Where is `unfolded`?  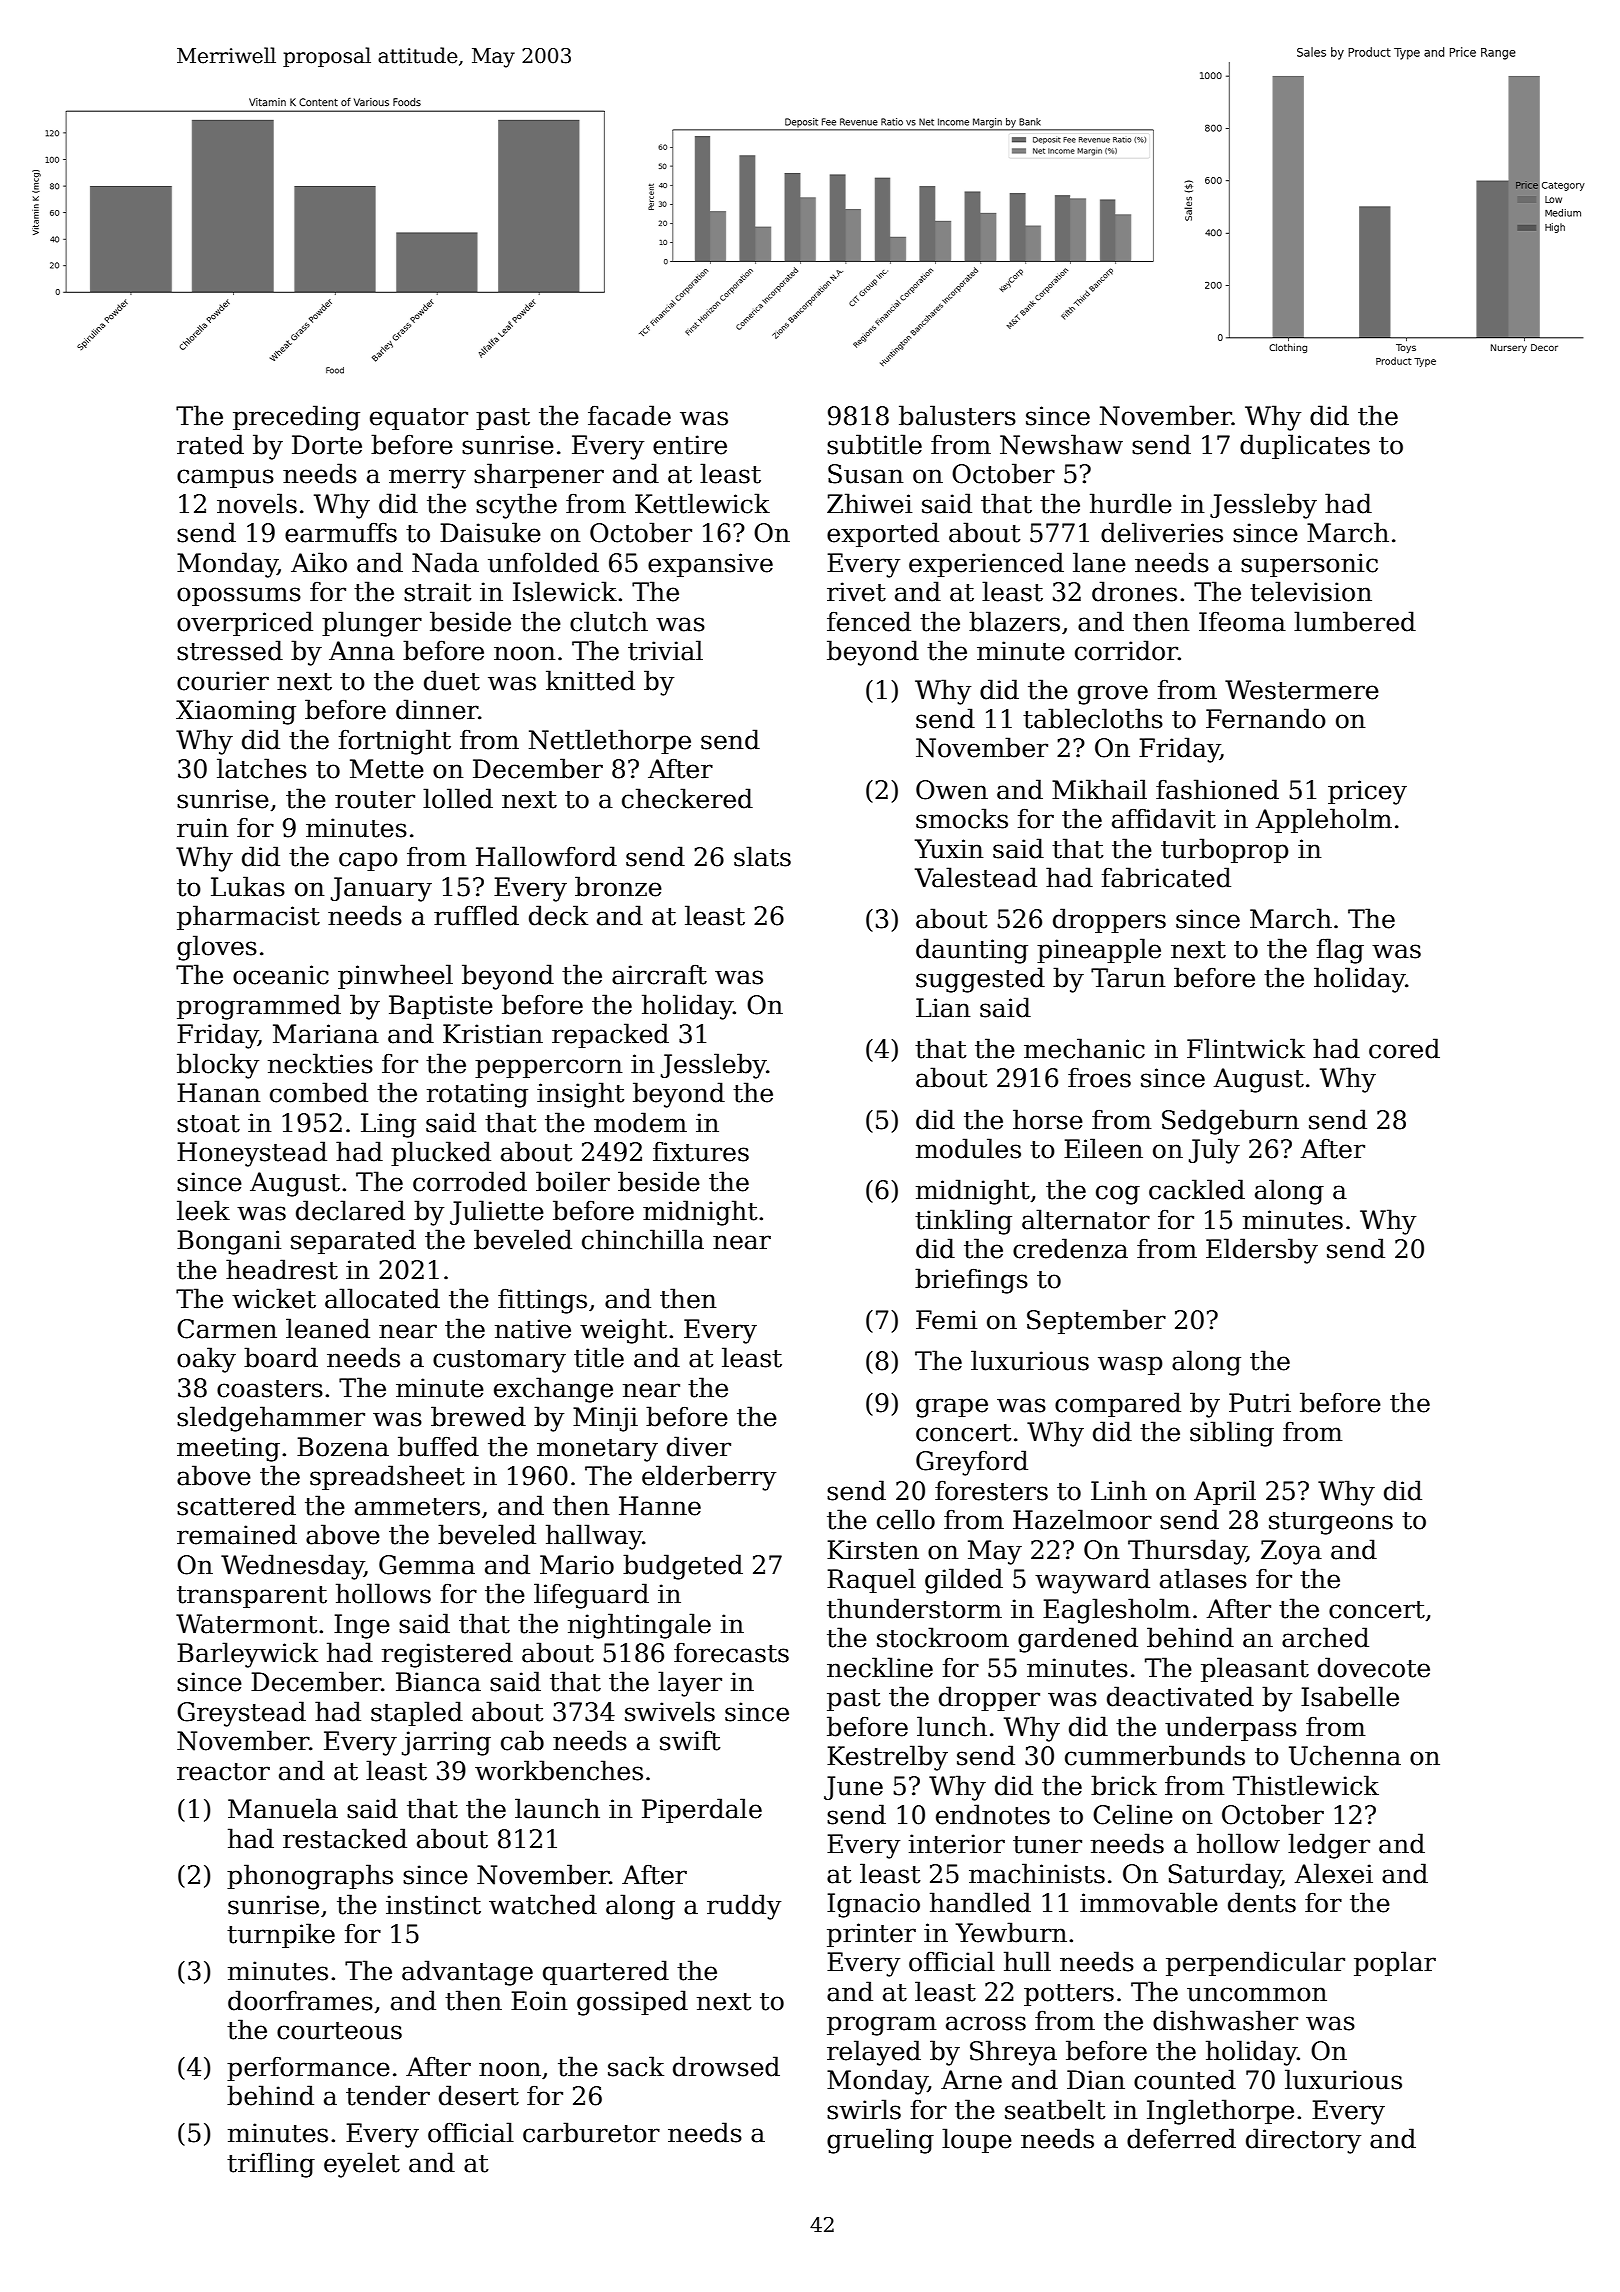
unfolded is located at coordinates (543, 562).
